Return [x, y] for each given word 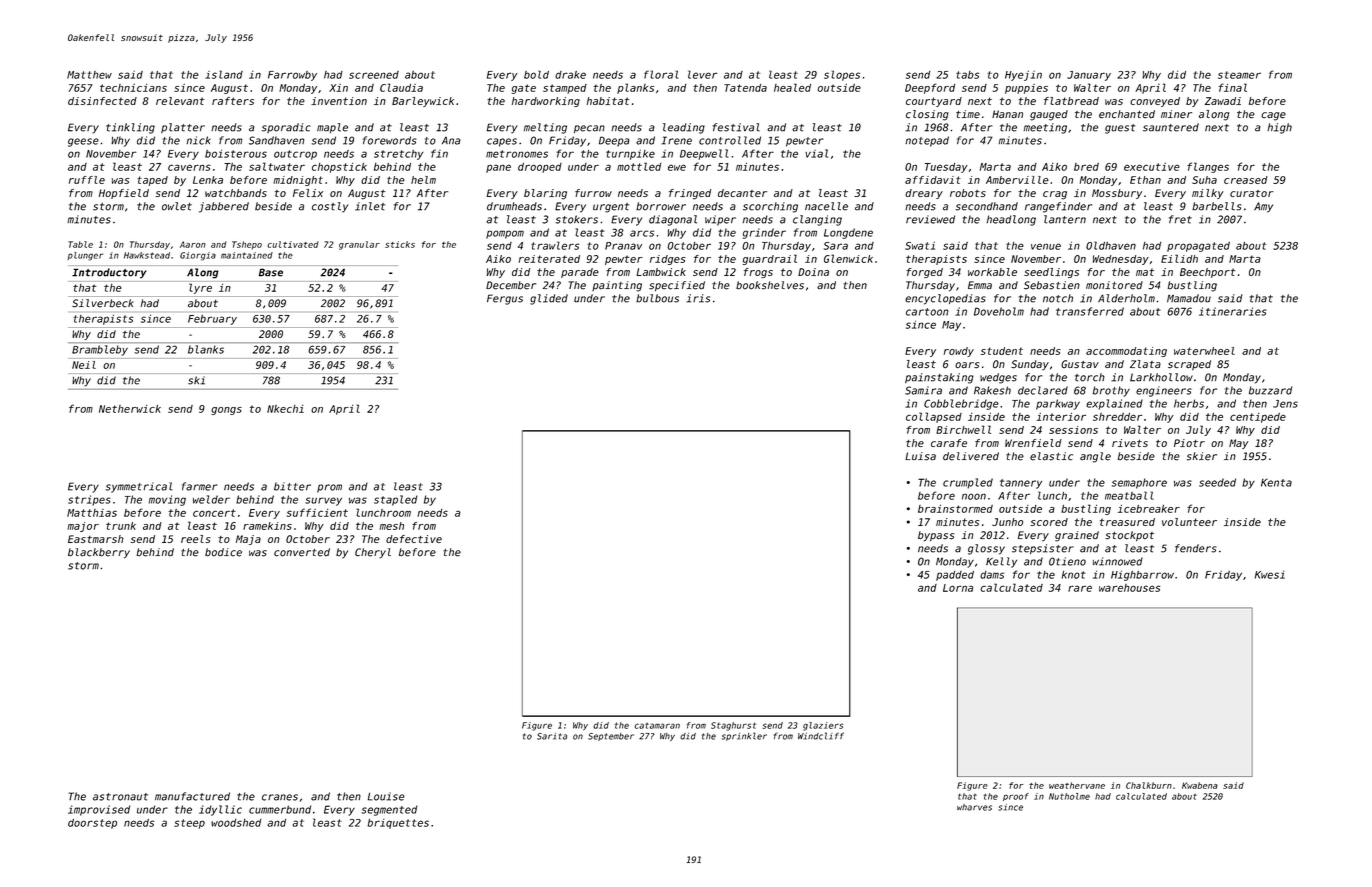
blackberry [99, 553]
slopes [842, 75]
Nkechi [285, 409]
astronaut [120, 797]
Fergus [505, 299]
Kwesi [1270, 574]
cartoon [927, 312]
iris [698, 298]
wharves [974, 807]
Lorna [958, 588]
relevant [180, 101]
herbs [1189, 403]
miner [1176, 114]
